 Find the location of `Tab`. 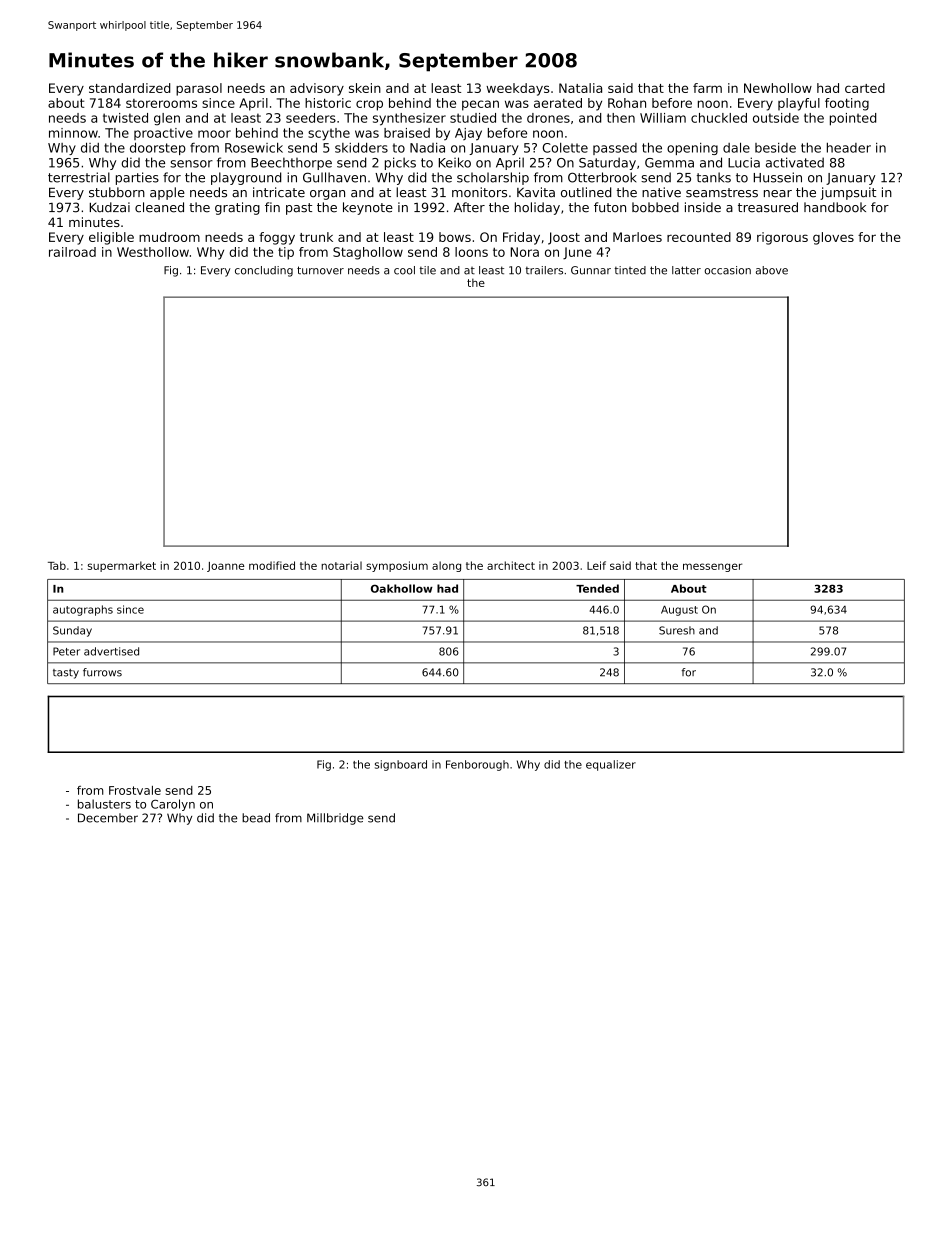

Tab is located at coordinates (57, 565).
